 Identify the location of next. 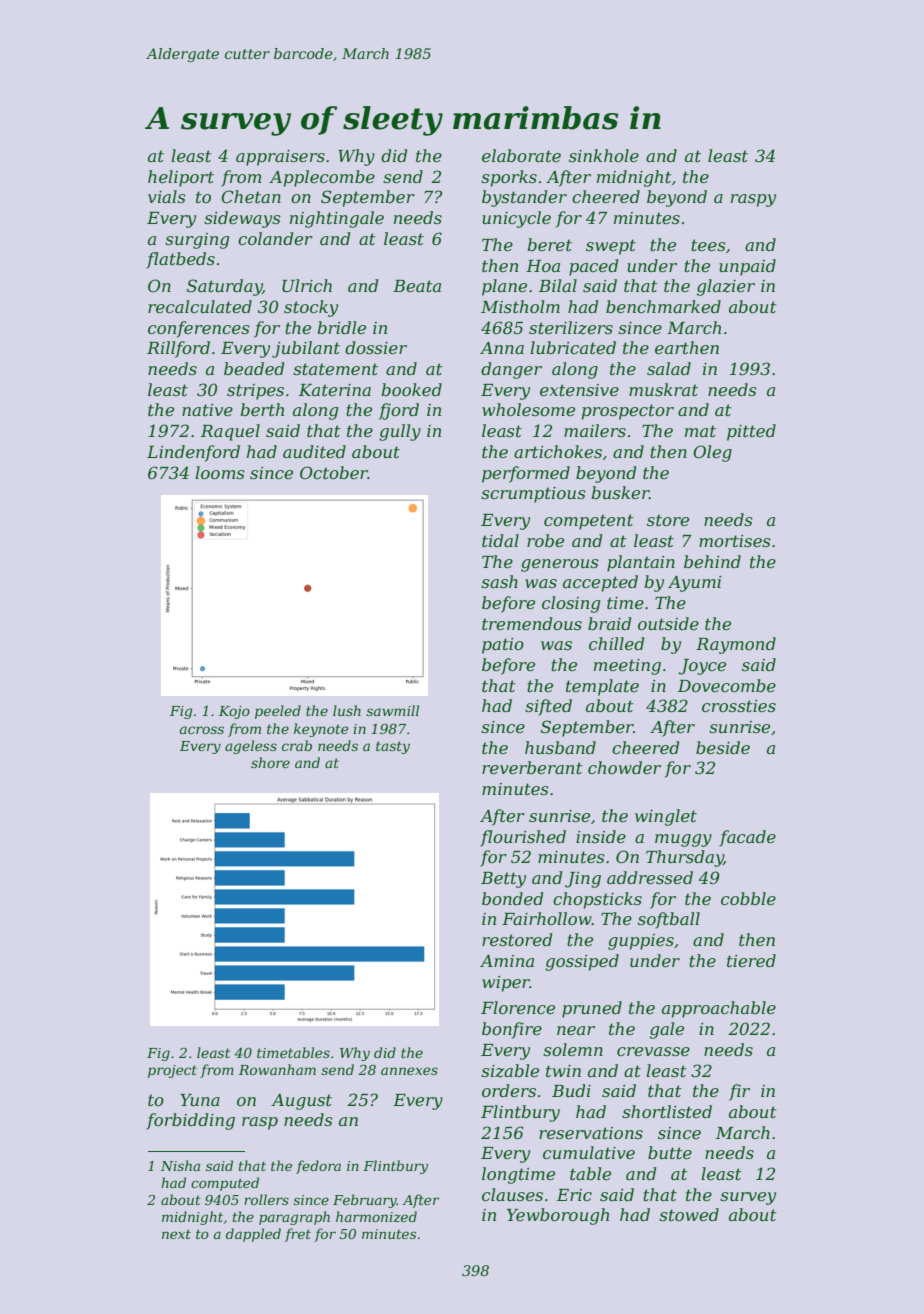
(176, 1234).
